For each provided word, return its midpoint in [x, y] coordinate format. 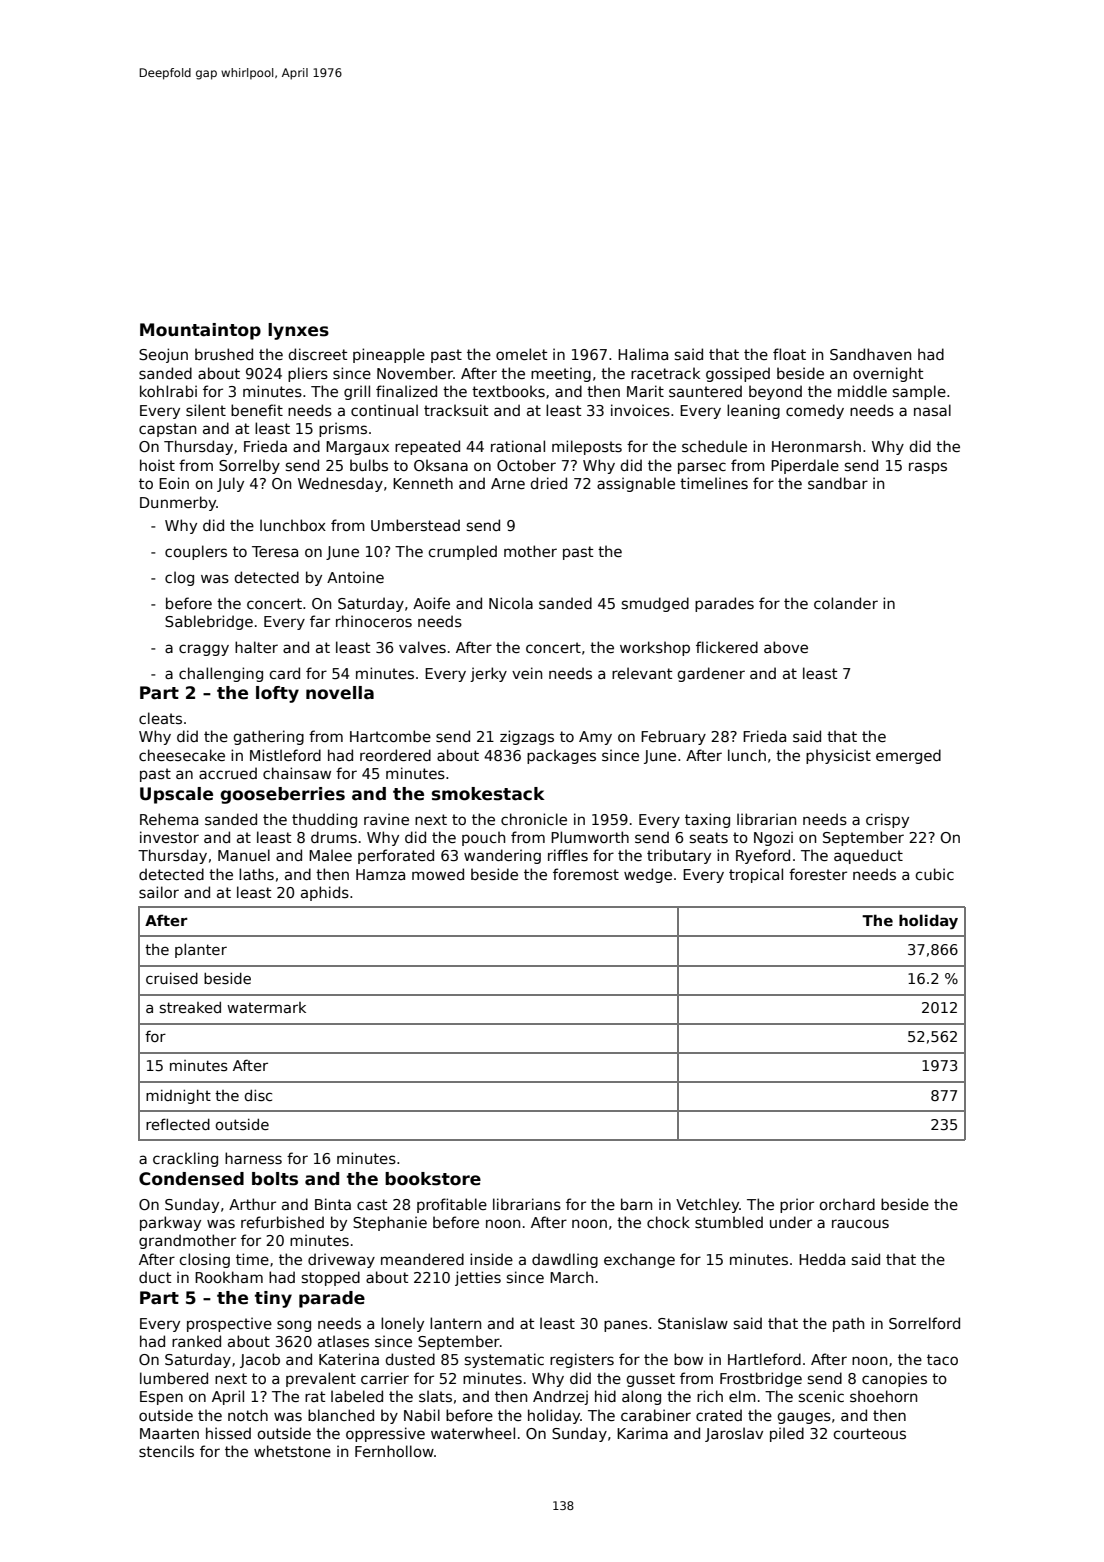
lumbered [174, 1378]
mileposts [587, 447]
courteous [870, 1433]
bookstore [433, 1179]
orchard [847, 1204]
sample [919, 392]
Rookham [229, 1277]
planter [201, 951]
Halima [643, 354]
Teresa [275, 551]
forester [818, 874]
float [789, 354]
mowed [438, 874]
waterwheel [473, 1433]
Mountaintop [200, 331]
